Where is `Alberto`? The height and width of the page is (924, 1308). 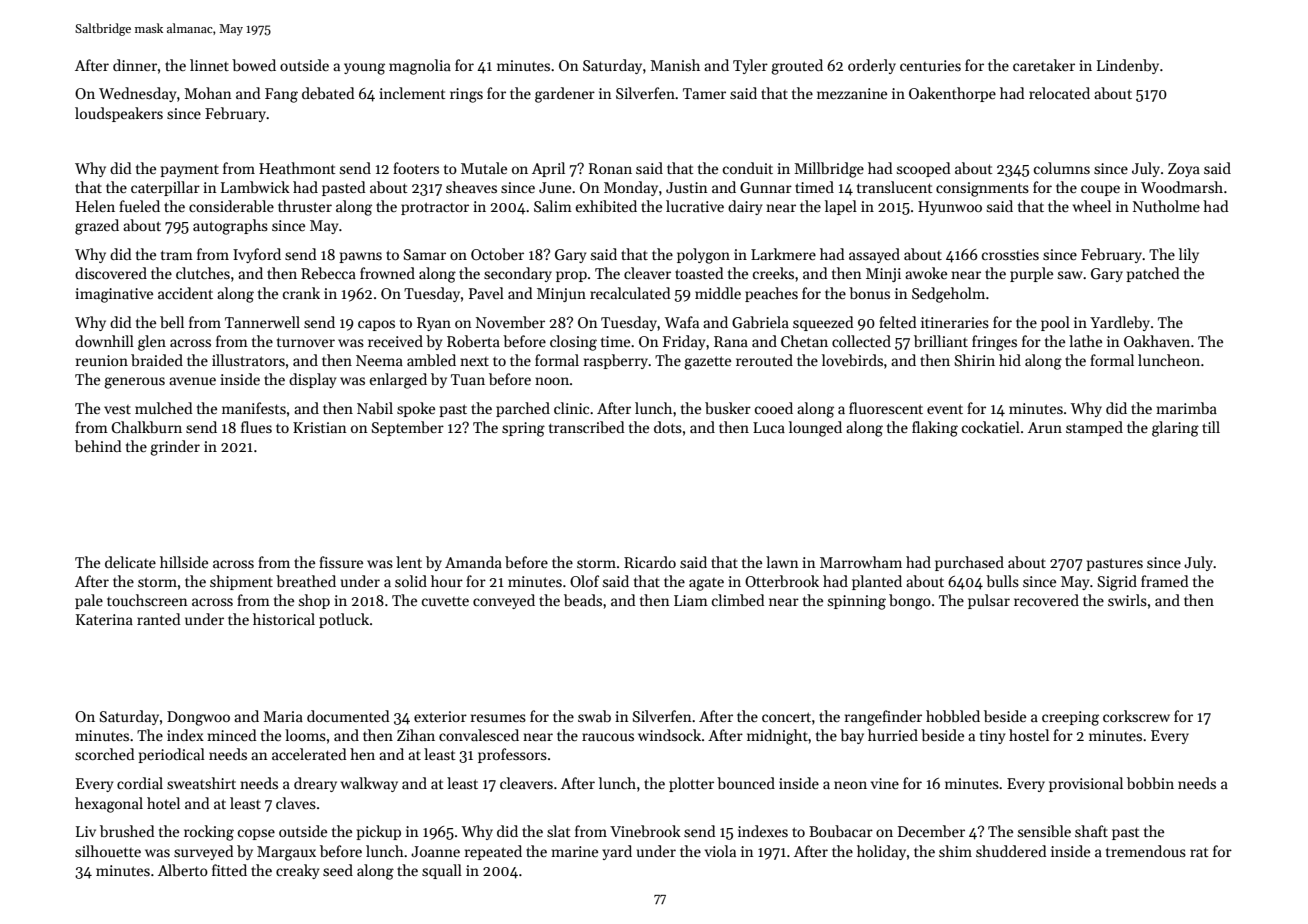 Alberto is located at coordinates (183, 870).
